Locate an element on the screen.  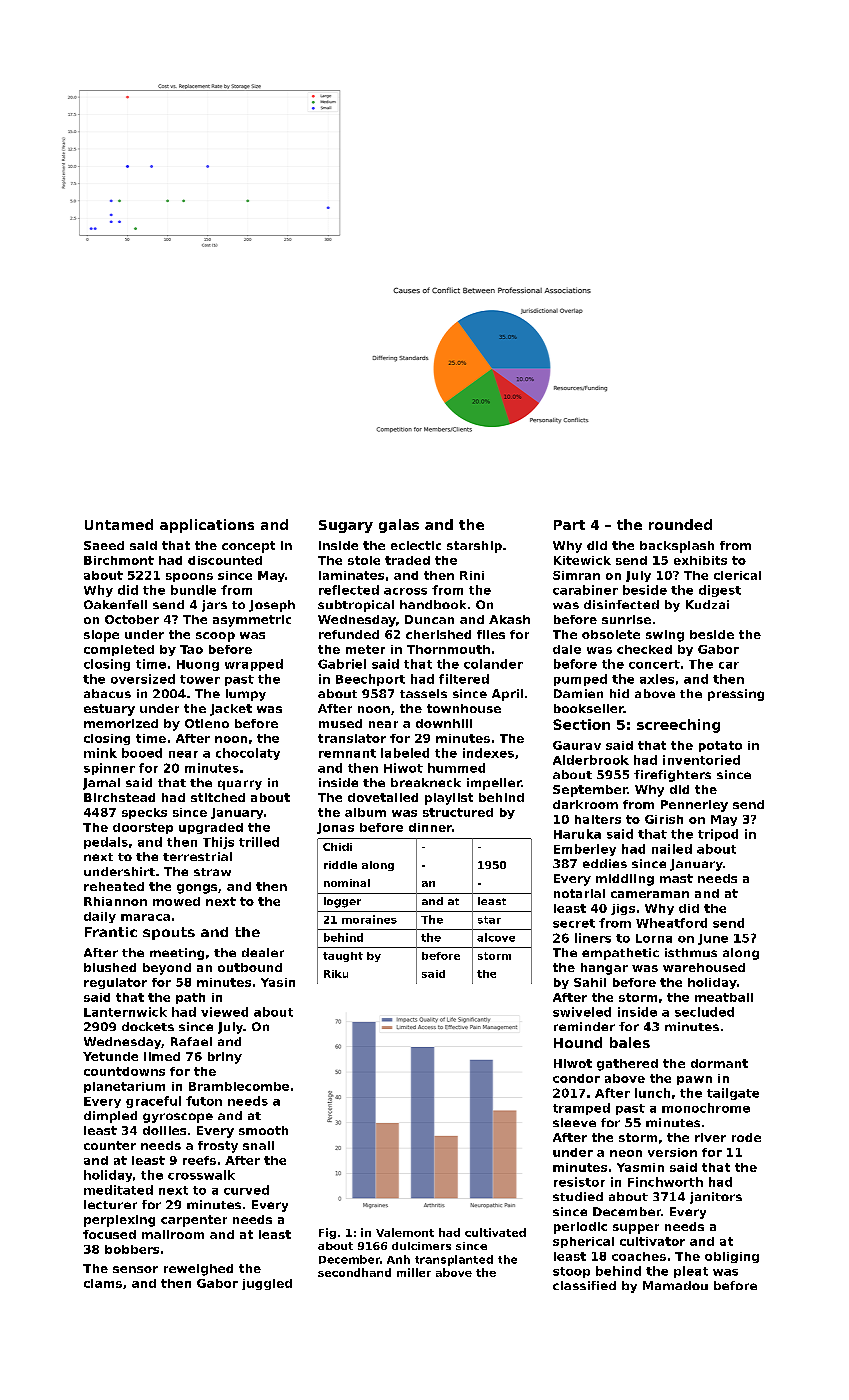
clams is located at coordinates (103, 1283).
